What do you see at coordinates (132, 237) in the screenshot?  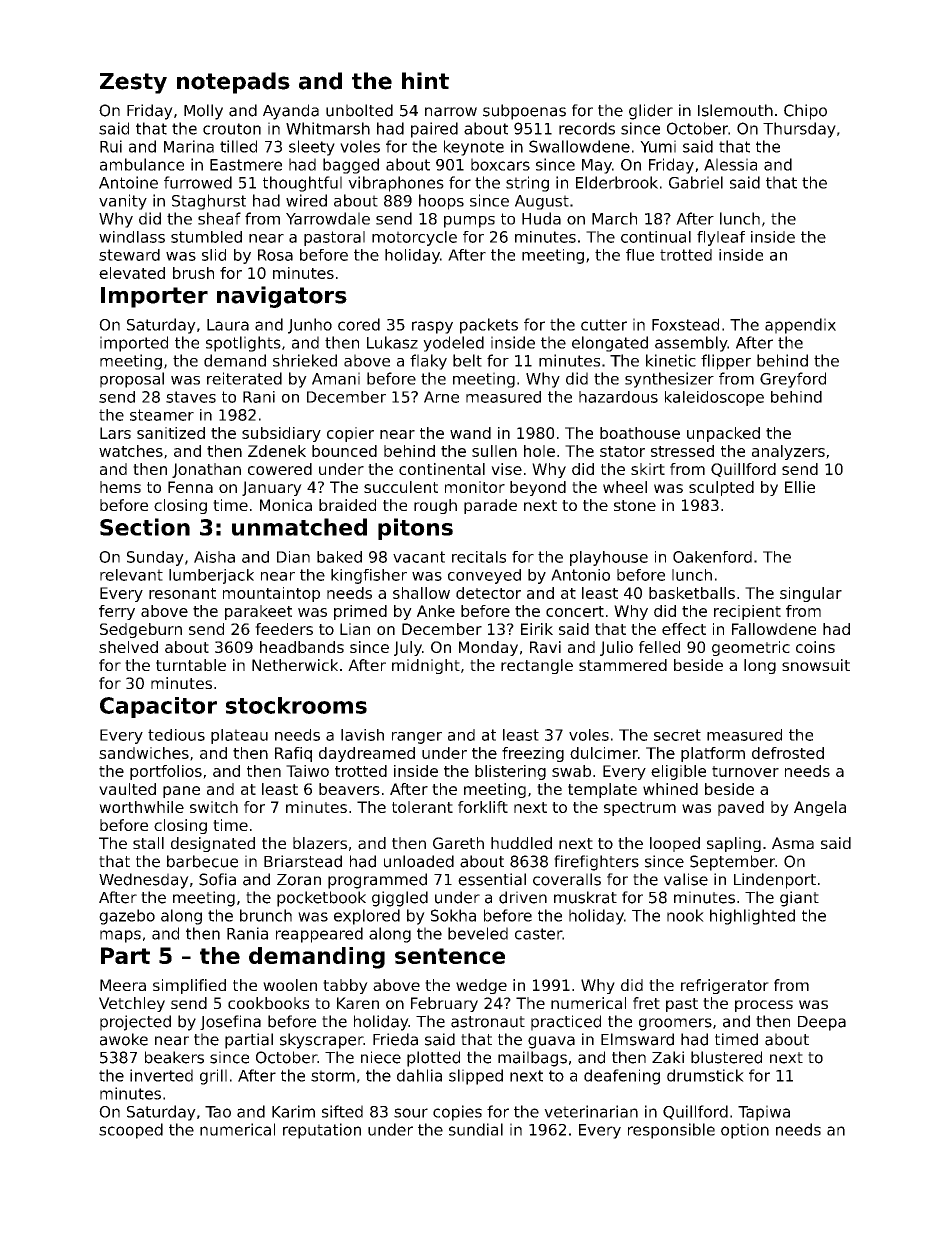 I see `windlass` at bounding box center [132, 237].
